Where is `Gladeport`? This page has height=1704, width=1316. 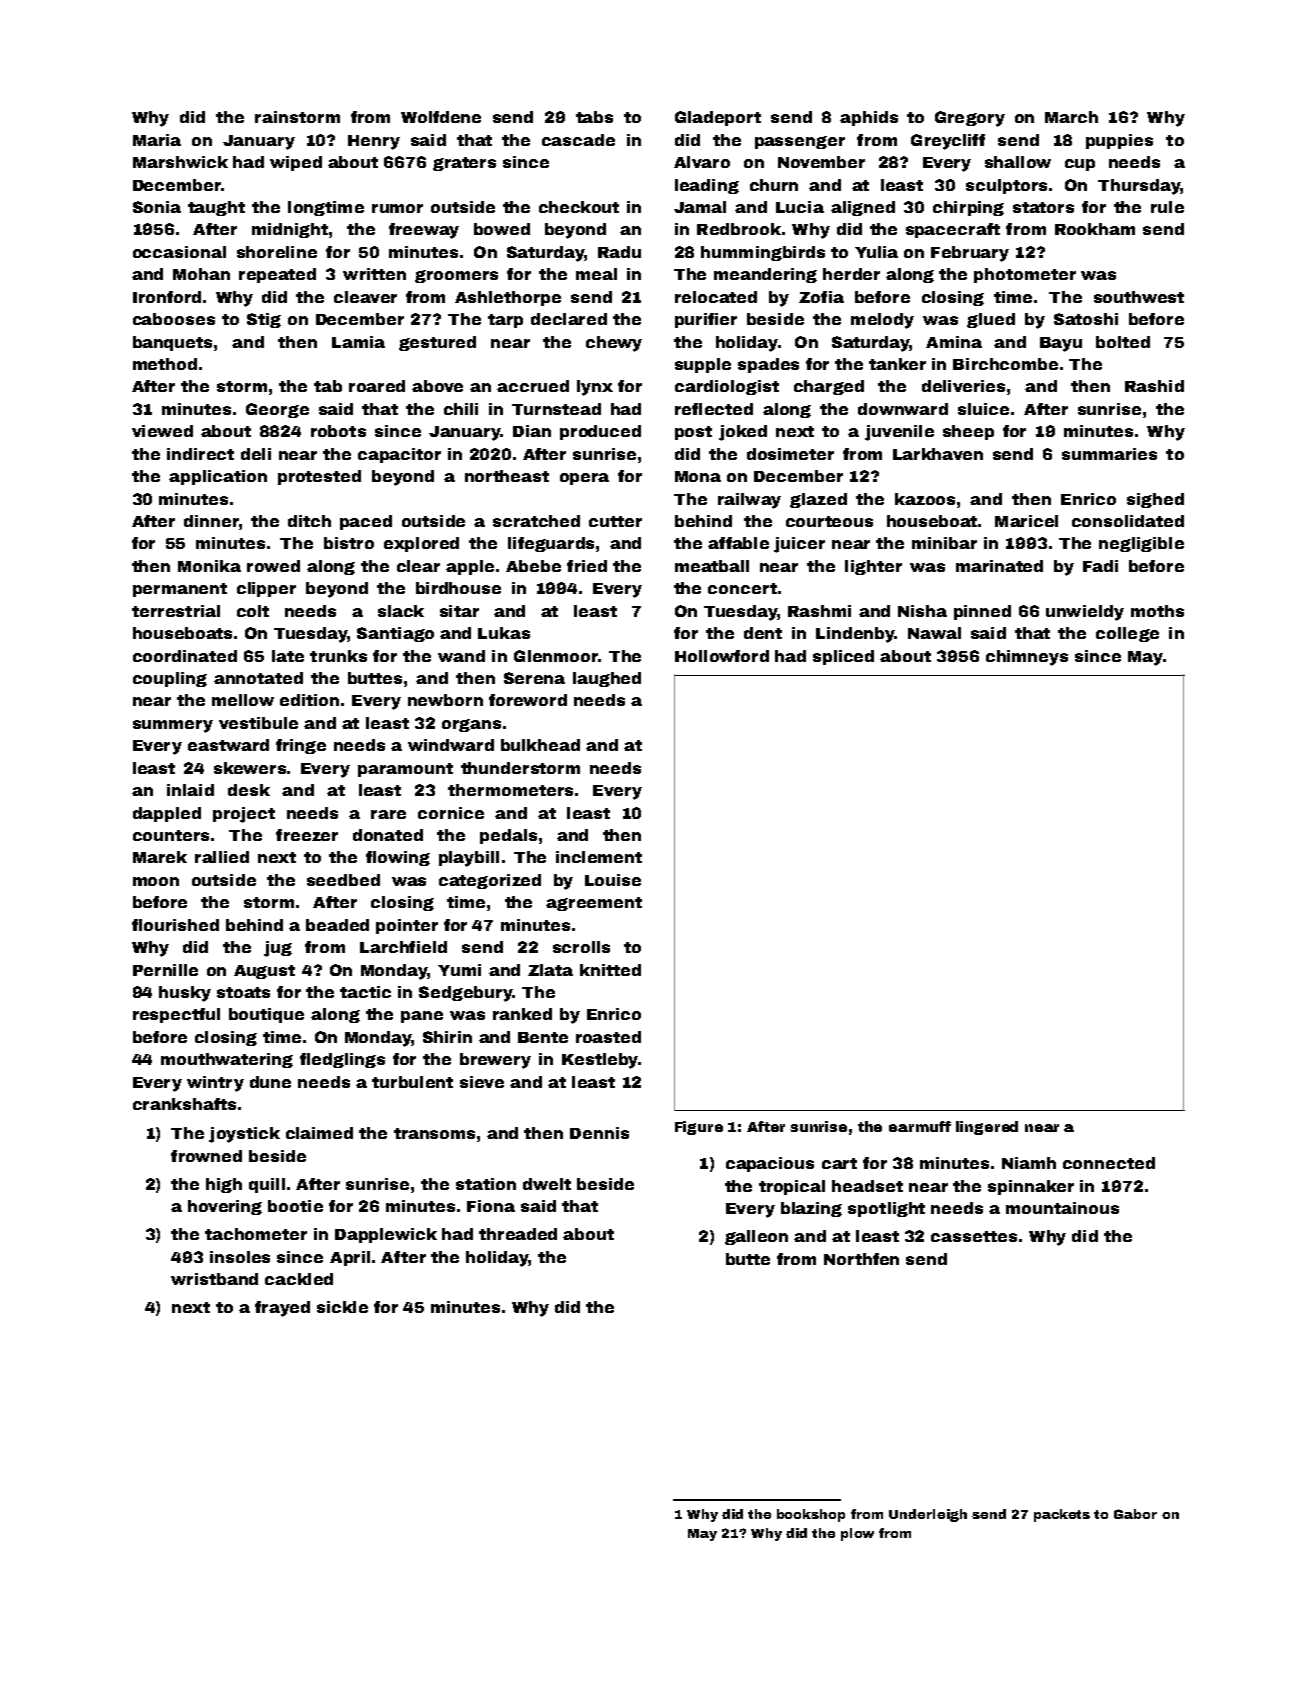
Gladeport is located at coordinates (718, 118).
